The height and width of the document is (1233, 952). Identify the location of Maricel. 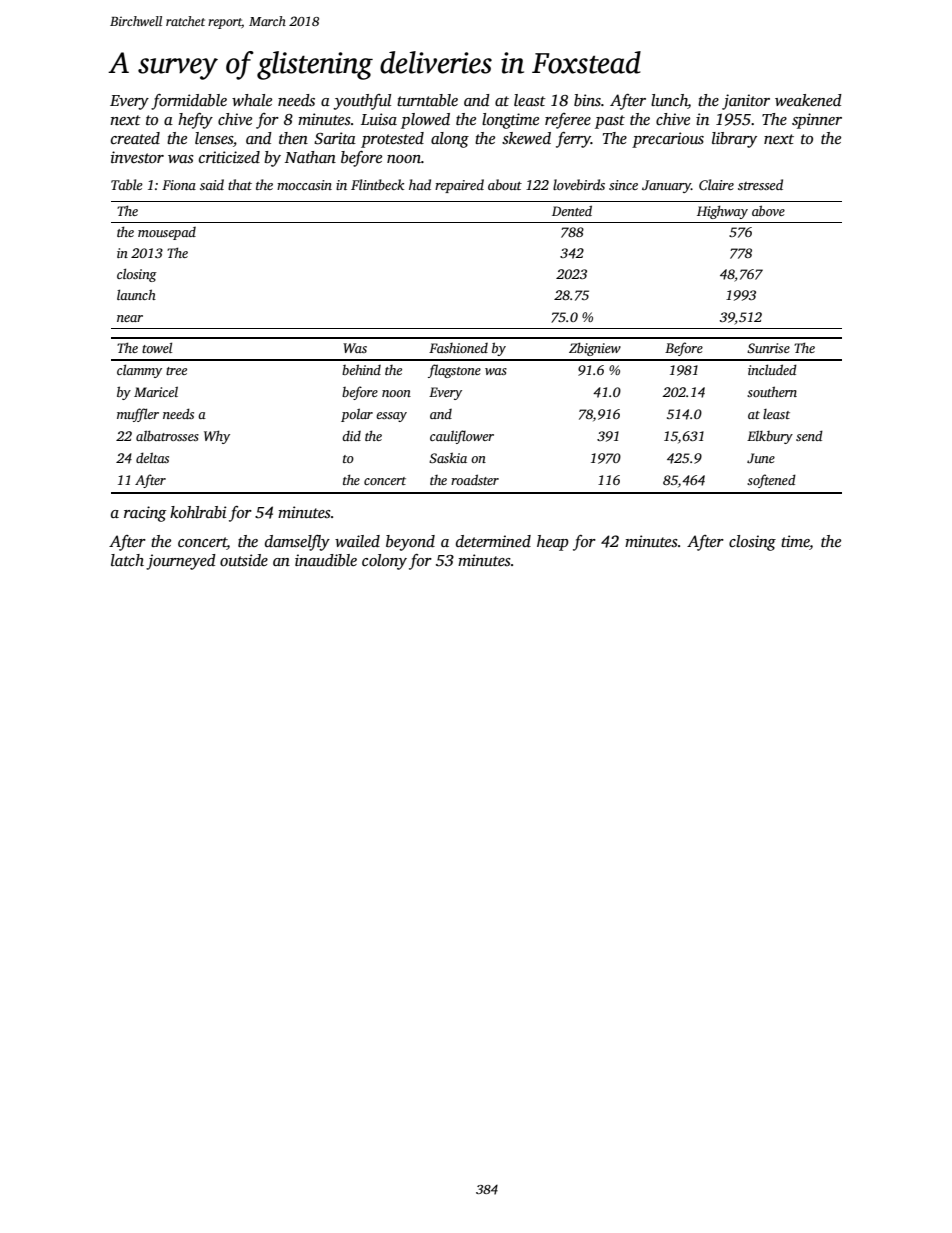
(156, 391).
